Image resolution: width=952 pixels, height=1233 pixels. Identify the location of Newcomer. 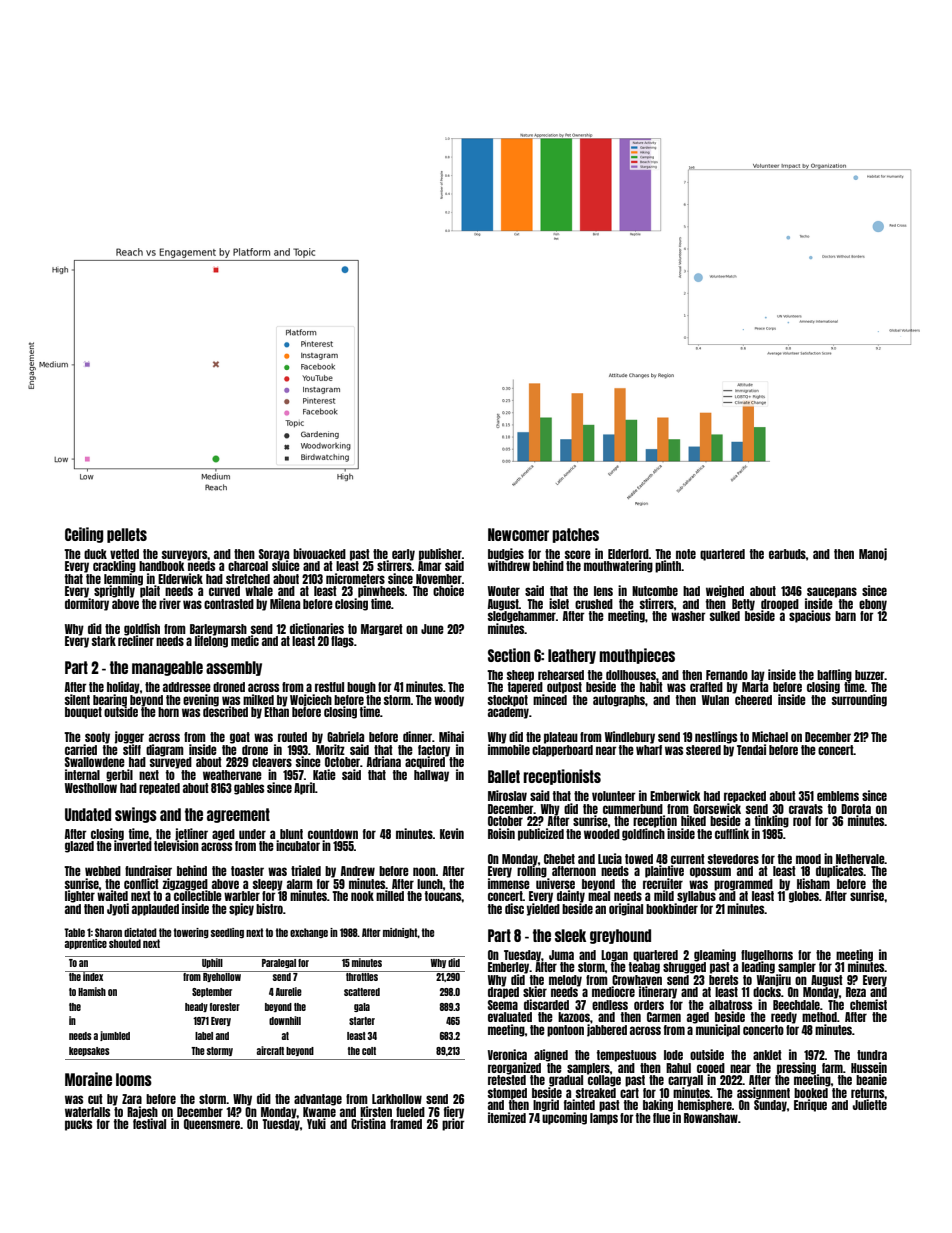
(518, 534).
